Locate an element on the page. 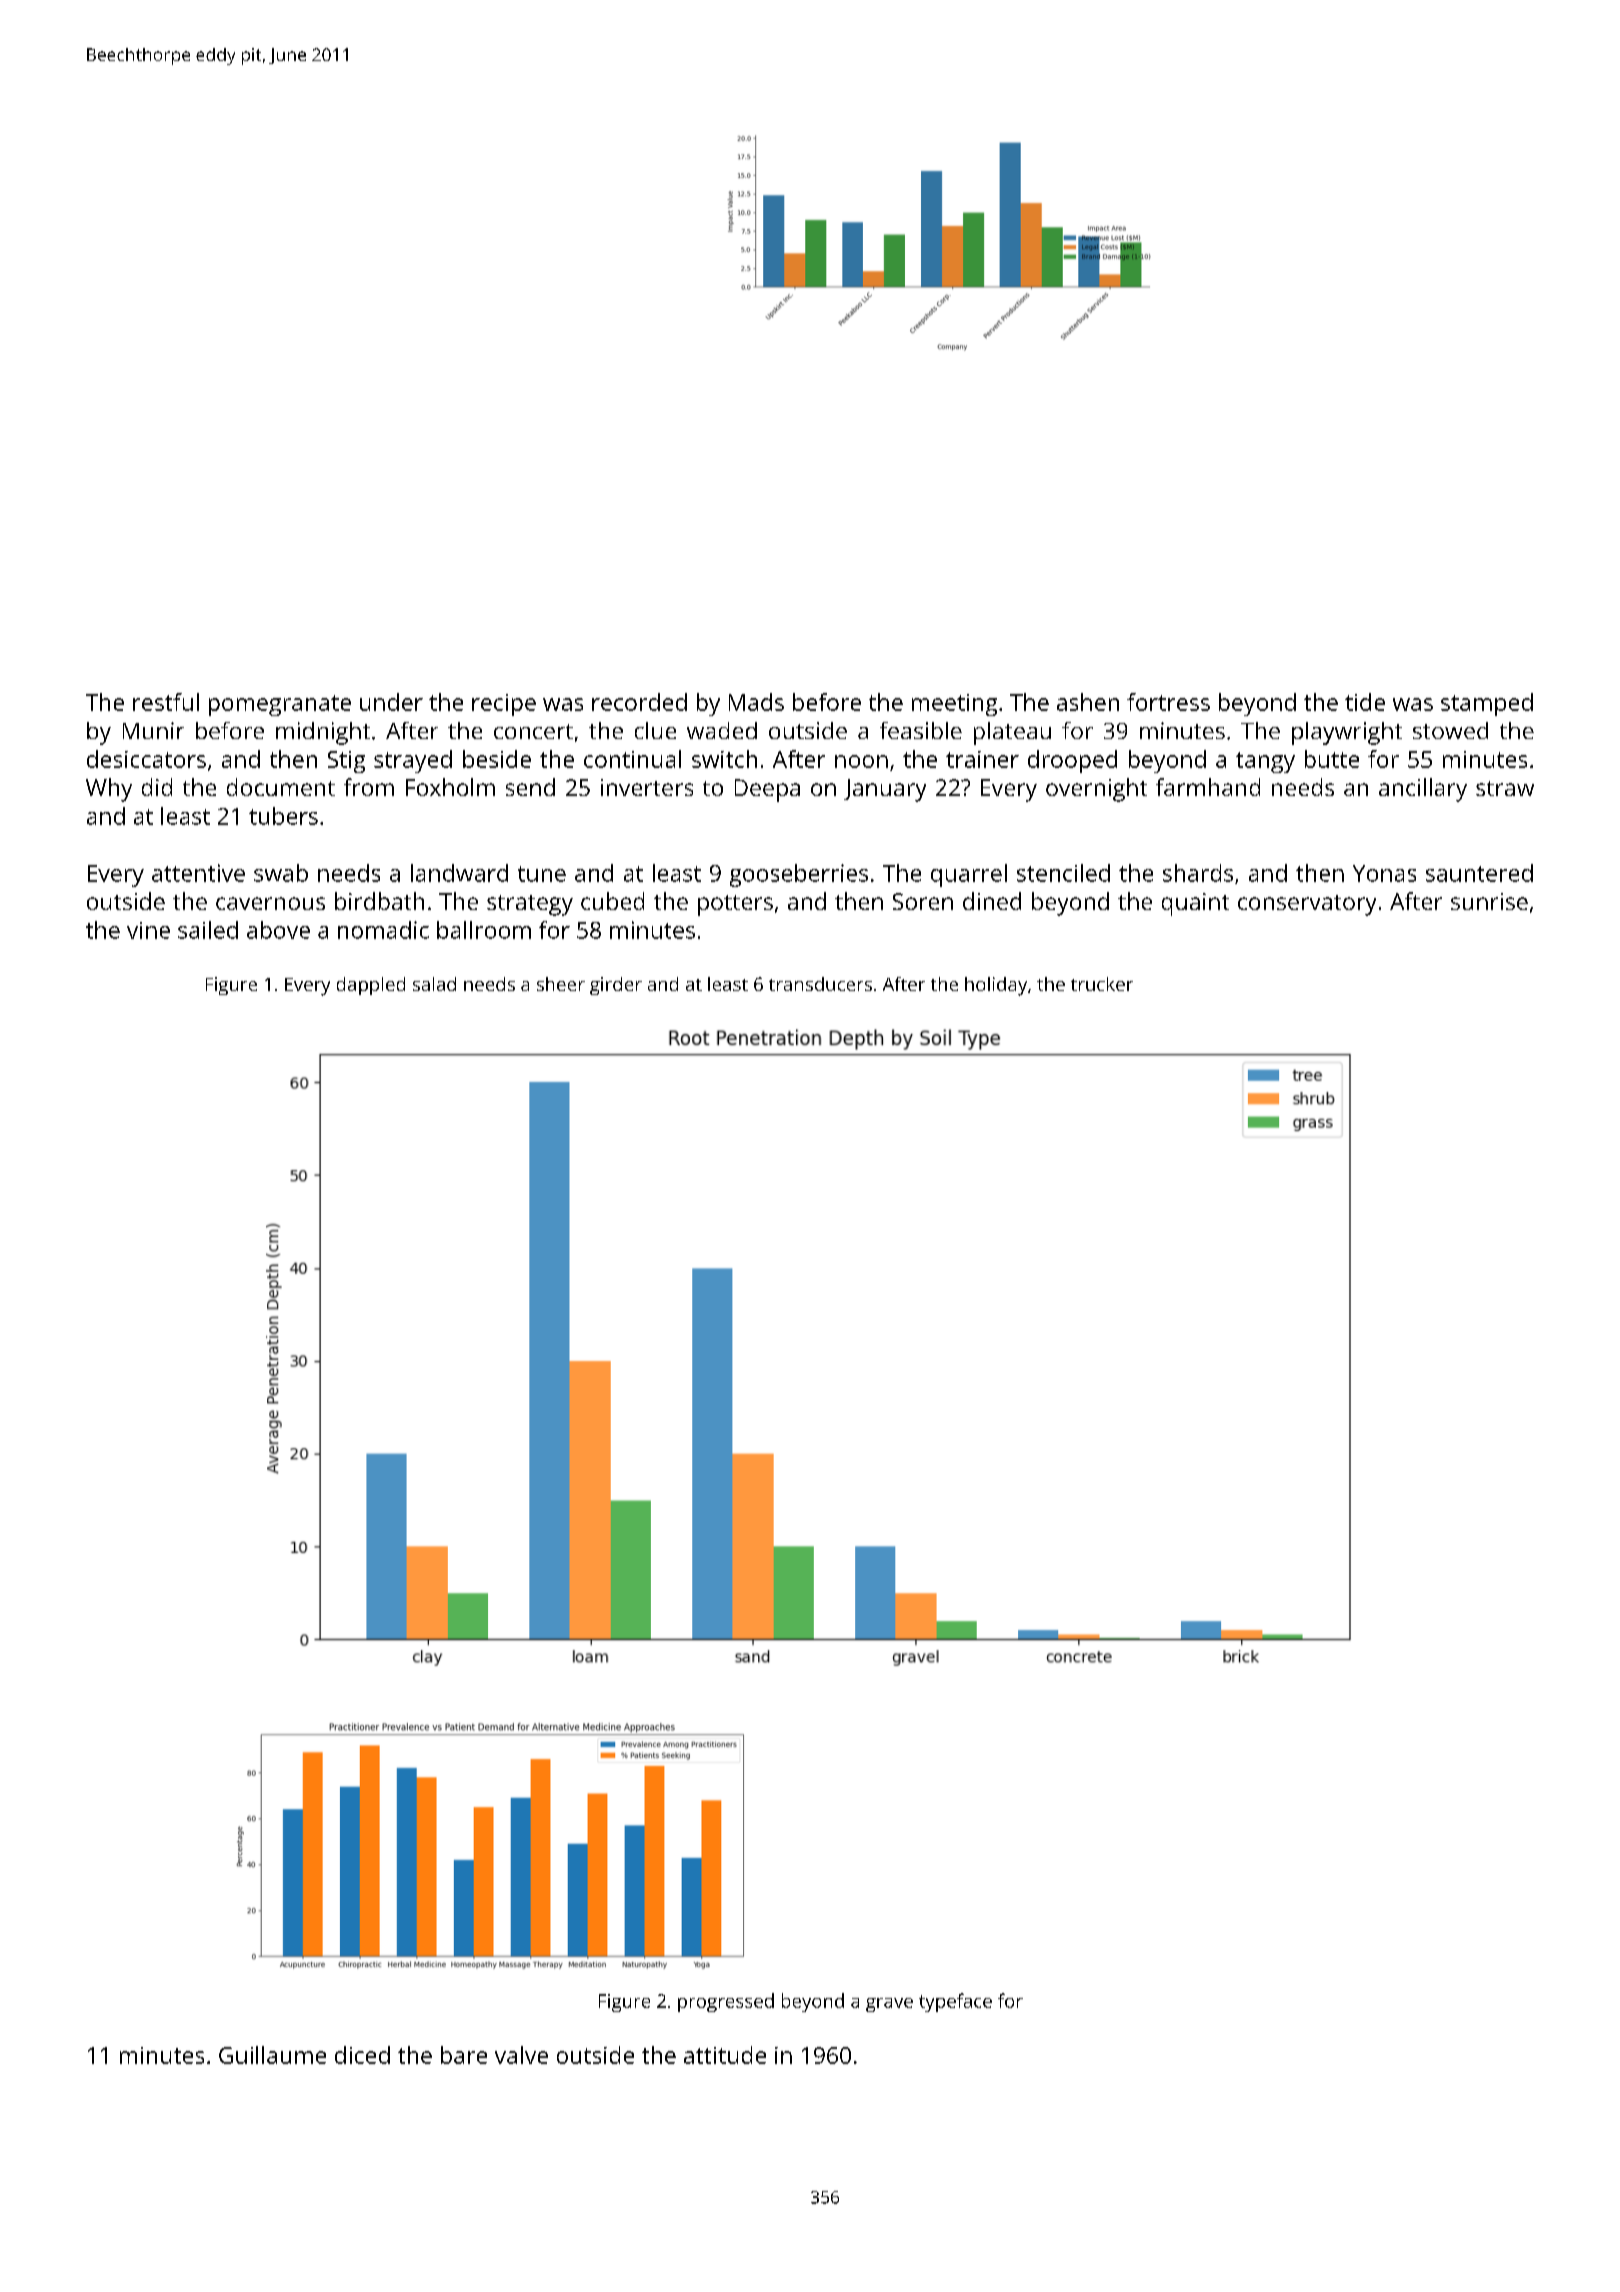 The image size is (1620, 2292). ancillary is located at coordinates (1423, 790).
